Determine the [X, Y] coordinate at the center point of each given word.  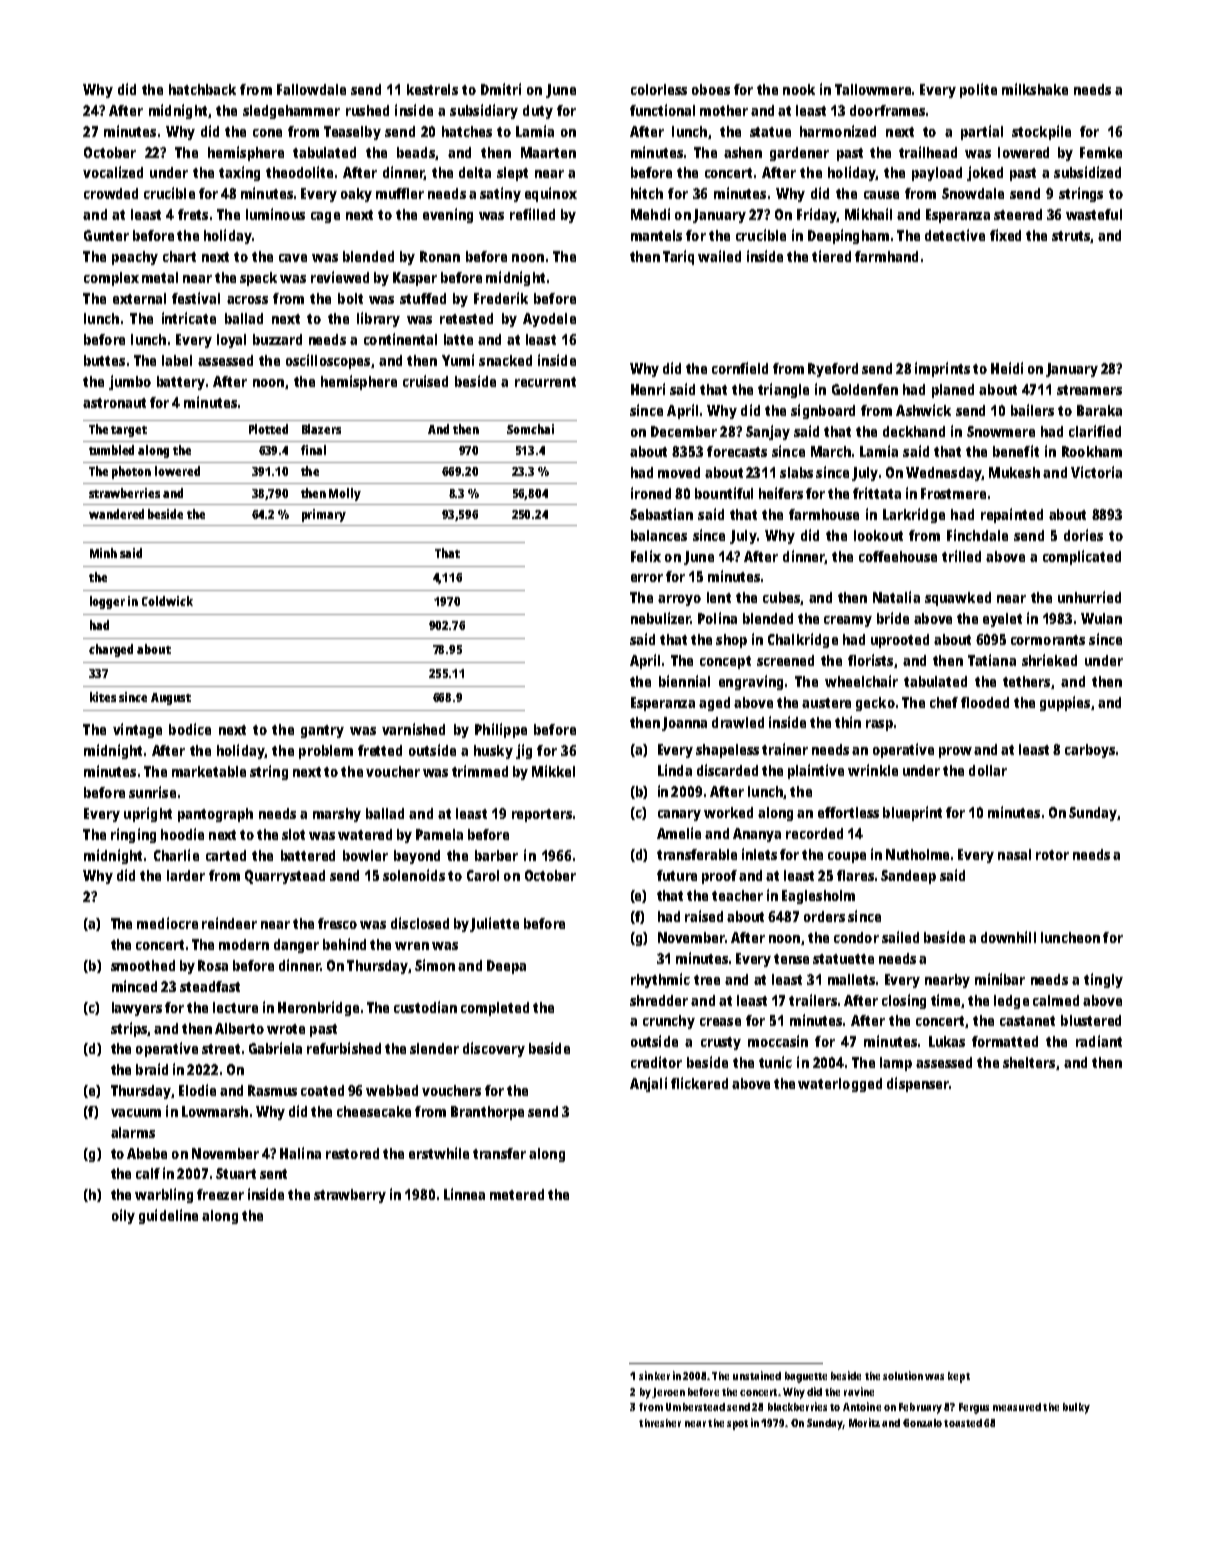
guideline [168, 1216]
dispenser [918, 1084]
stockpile [1041, 132]
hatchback [202, 89]
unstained [757, 1375]
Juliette [494, 924]
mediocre [167, 923]
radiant [1099, 1041]
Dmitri [501, 89]
